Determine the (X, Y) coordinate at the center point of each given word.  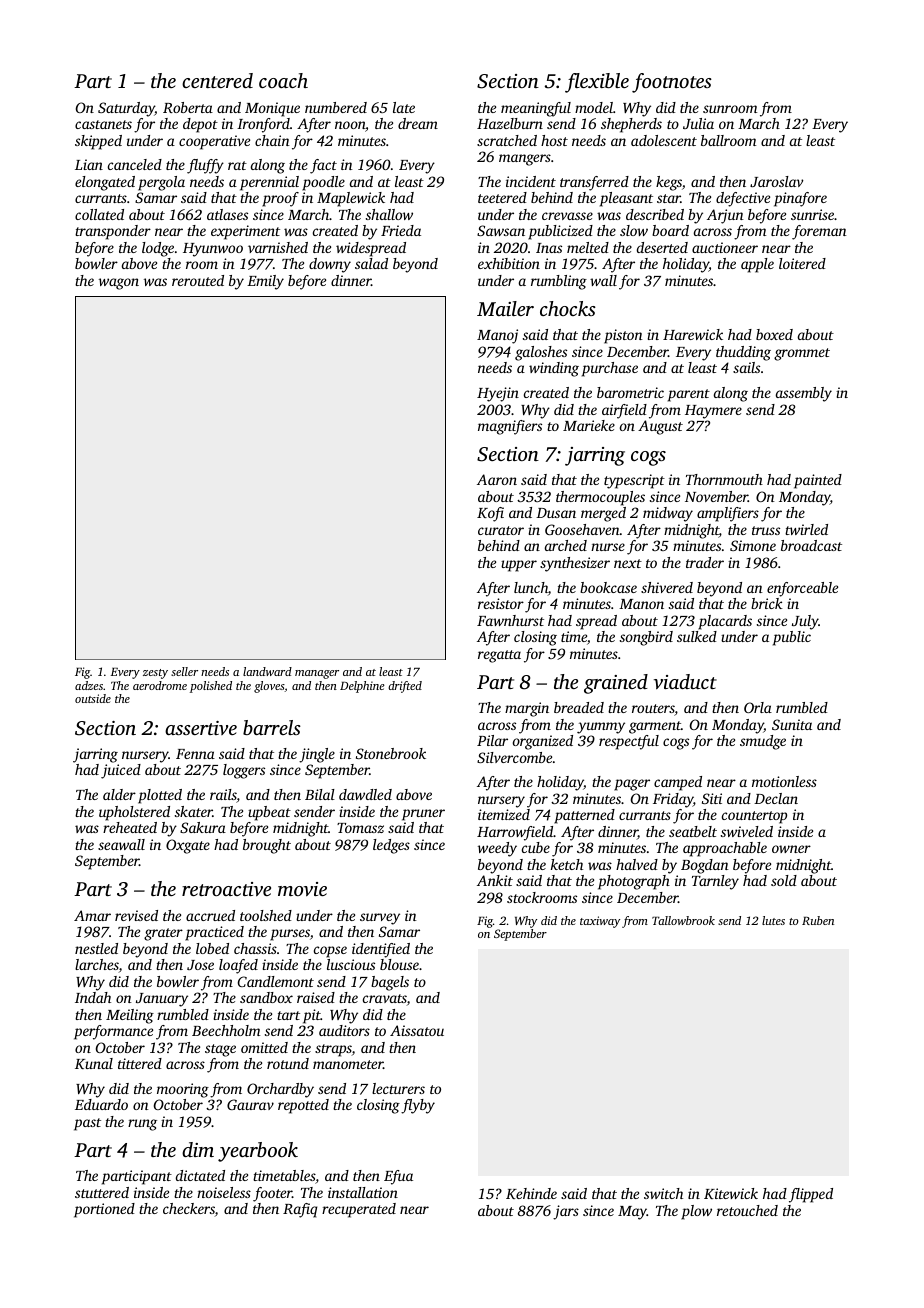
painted (818, 481)
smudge (763, 742)
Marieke (589, 425)
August (660, 427)
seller (184, 671)
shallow (389, 214)
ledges (391, 846)
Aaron (497, 479)
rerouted (198, 280)
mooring (183, 1090)
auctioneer (725, 247)
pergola (161, 183)
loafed (238, 966)
